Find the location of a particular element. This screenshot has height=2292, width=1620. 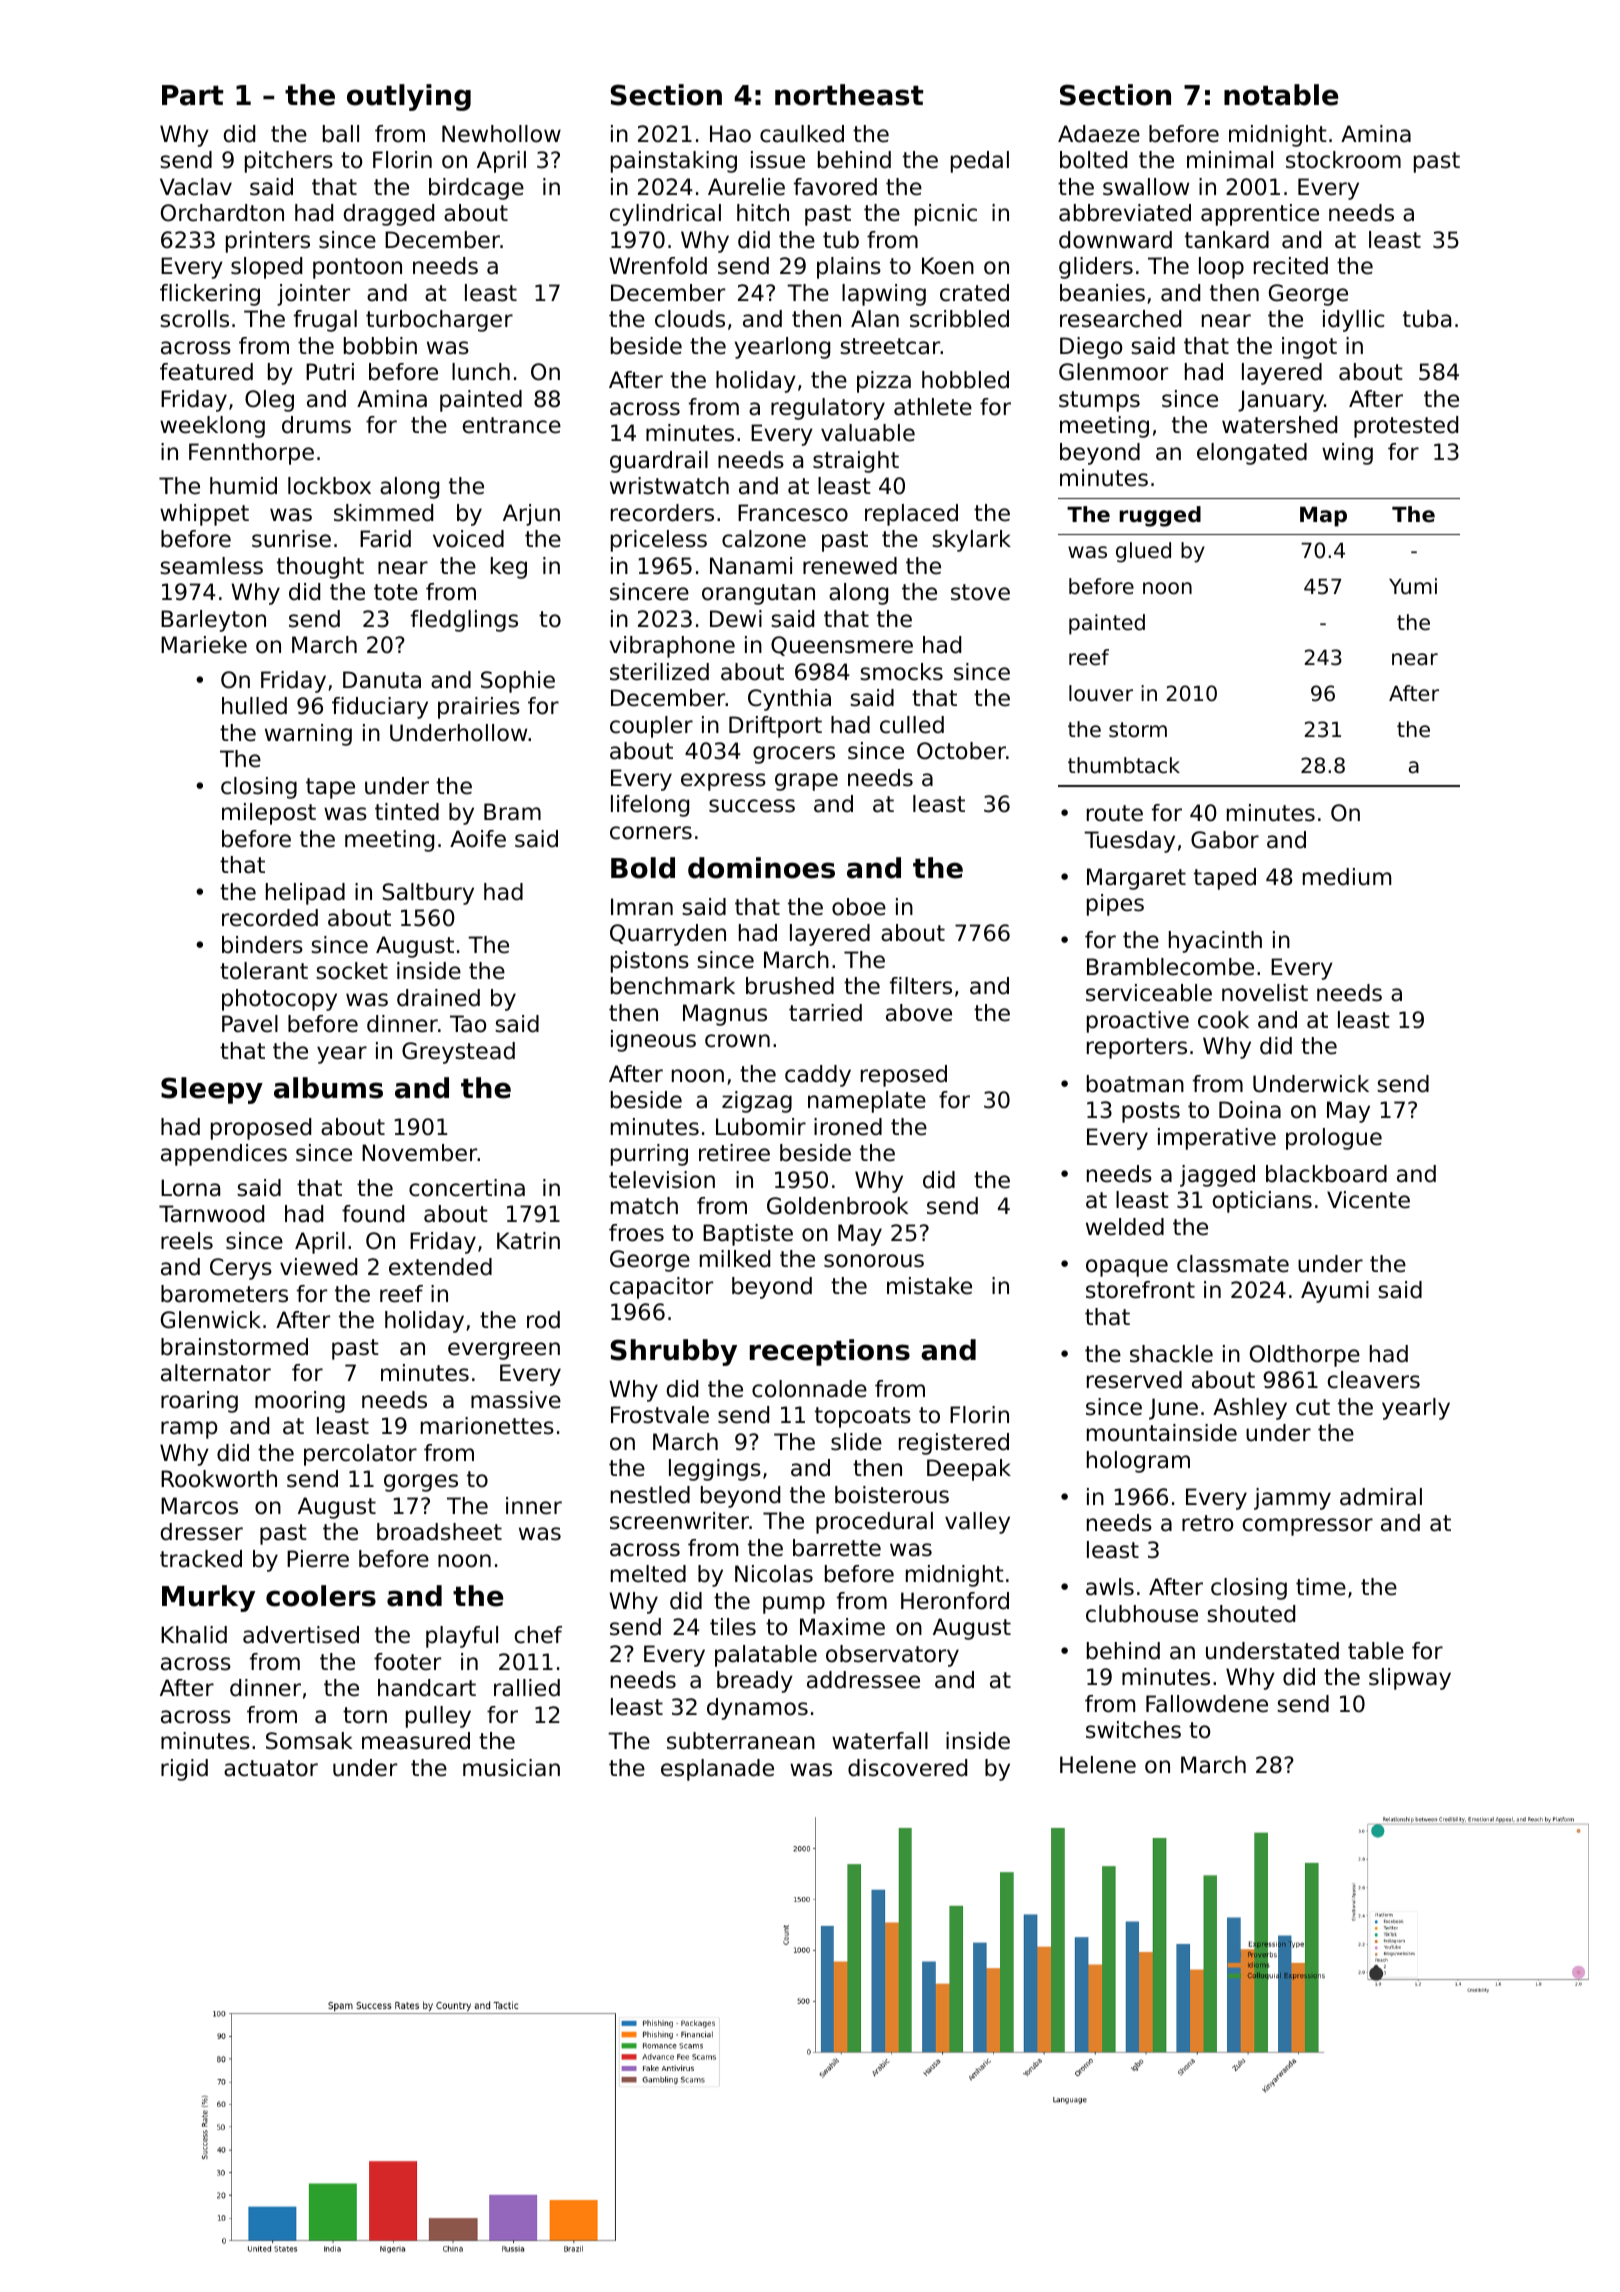

Orchardton is located at coordinates (222, 213).
